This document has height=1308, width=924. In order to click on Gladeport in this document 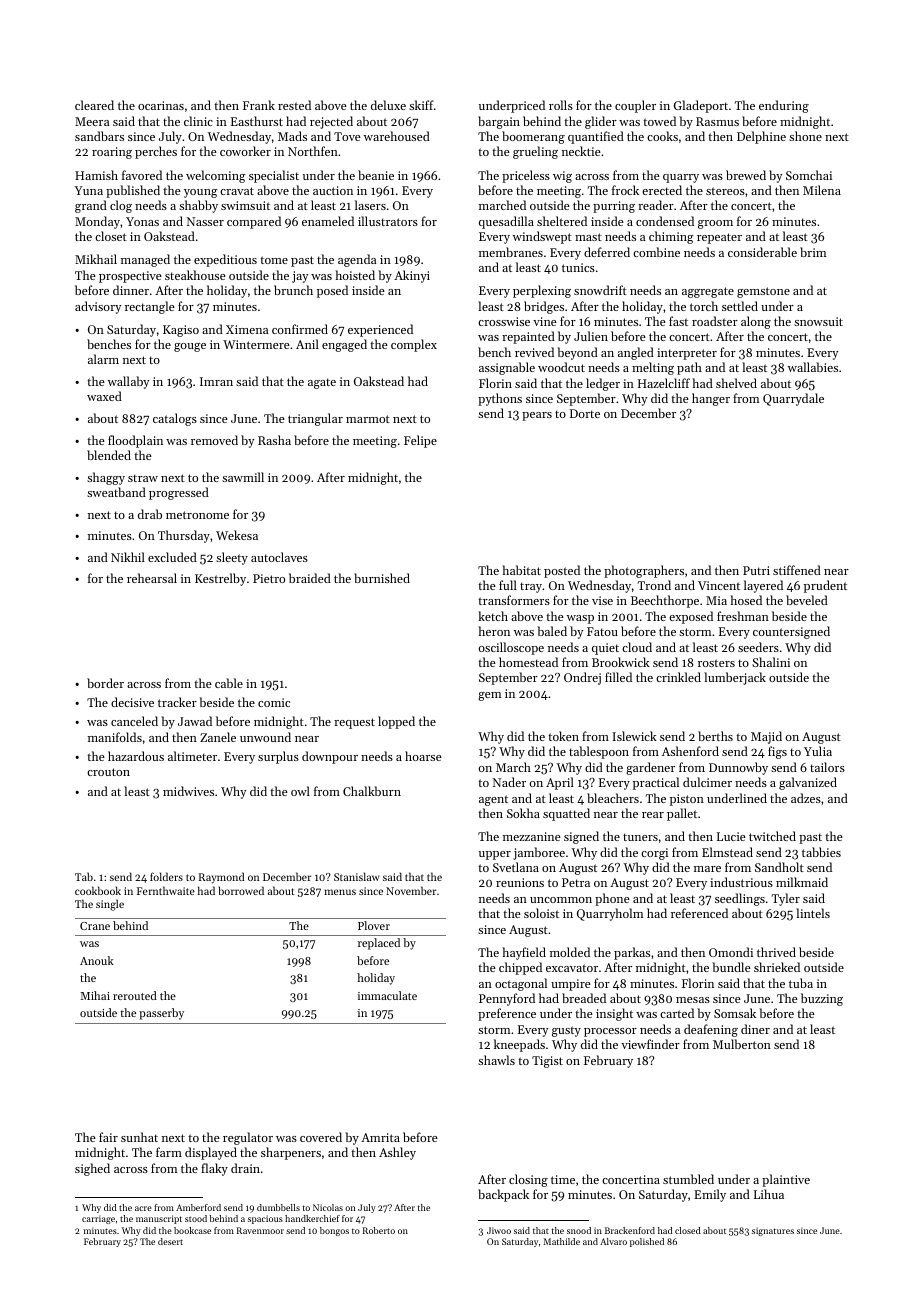, I will do `click(701, 106)`.
